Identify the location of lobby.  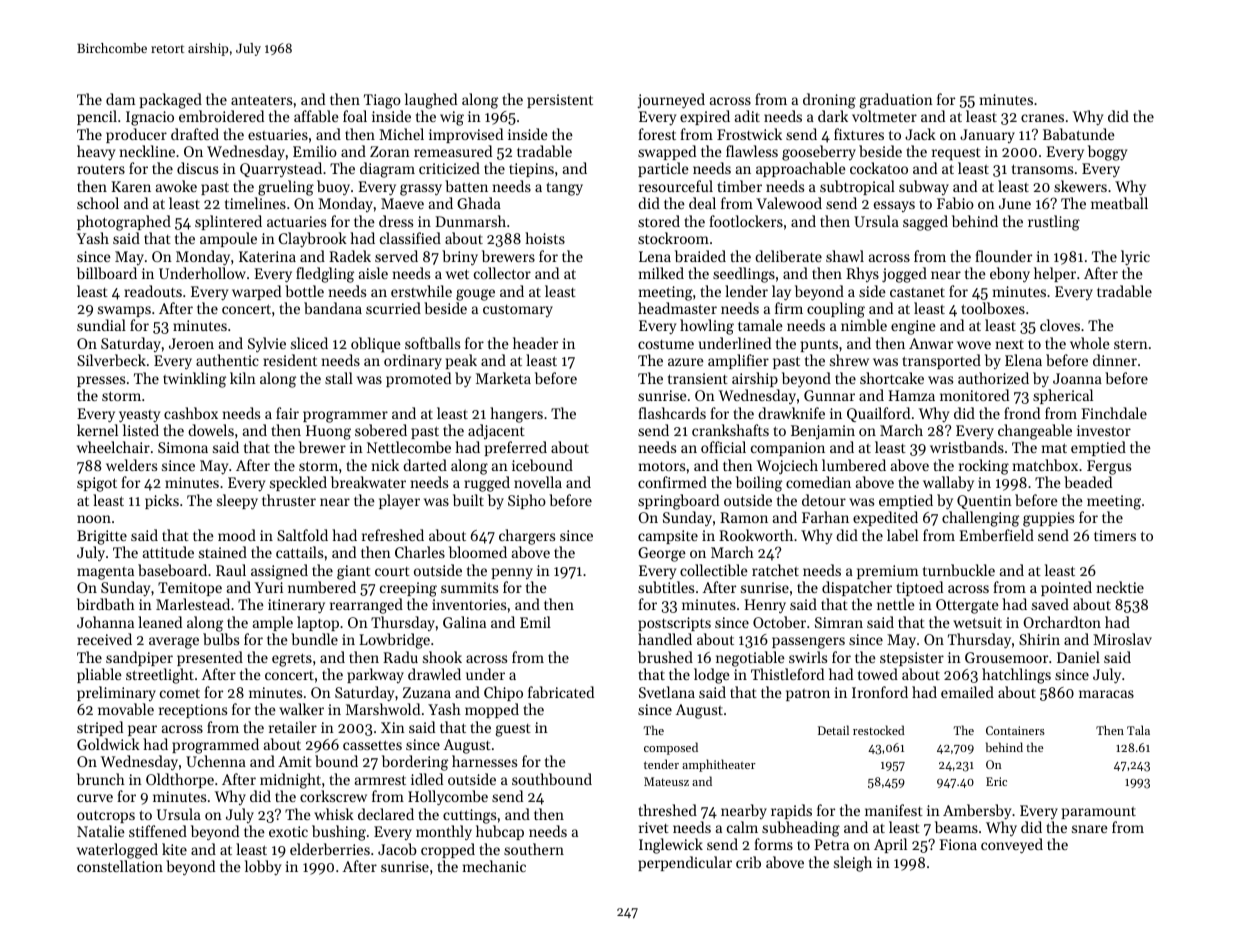
(263, 867).
